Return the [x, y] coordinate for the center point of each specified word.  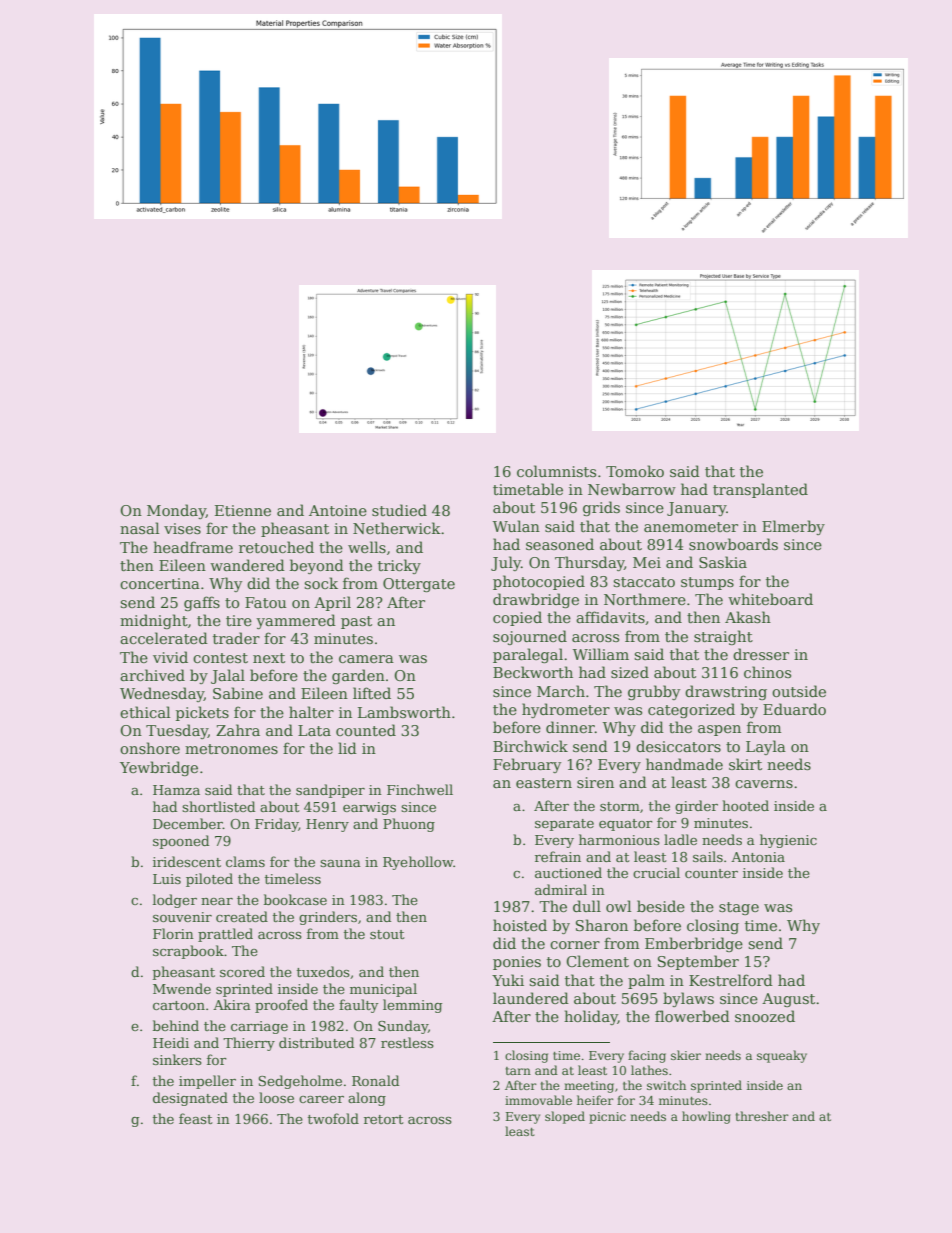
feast [196, 1118]
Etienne [243, 510]
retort [384, 1119]
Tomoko [635, 471]
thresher [762, 1116]
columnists [556, 471]
